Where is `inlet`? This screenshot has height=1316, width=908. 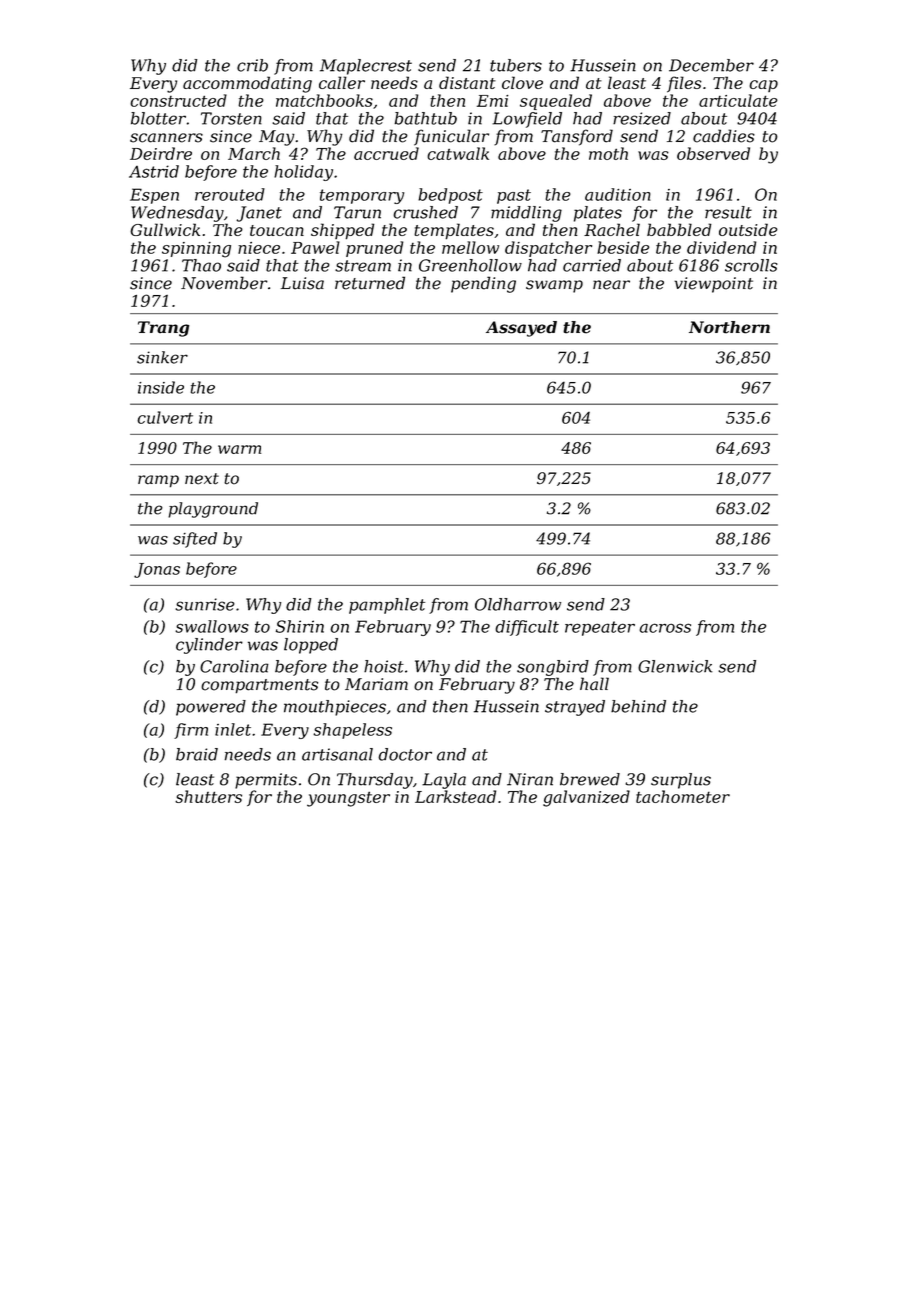 inlet is located at coordinates (233, 729).
